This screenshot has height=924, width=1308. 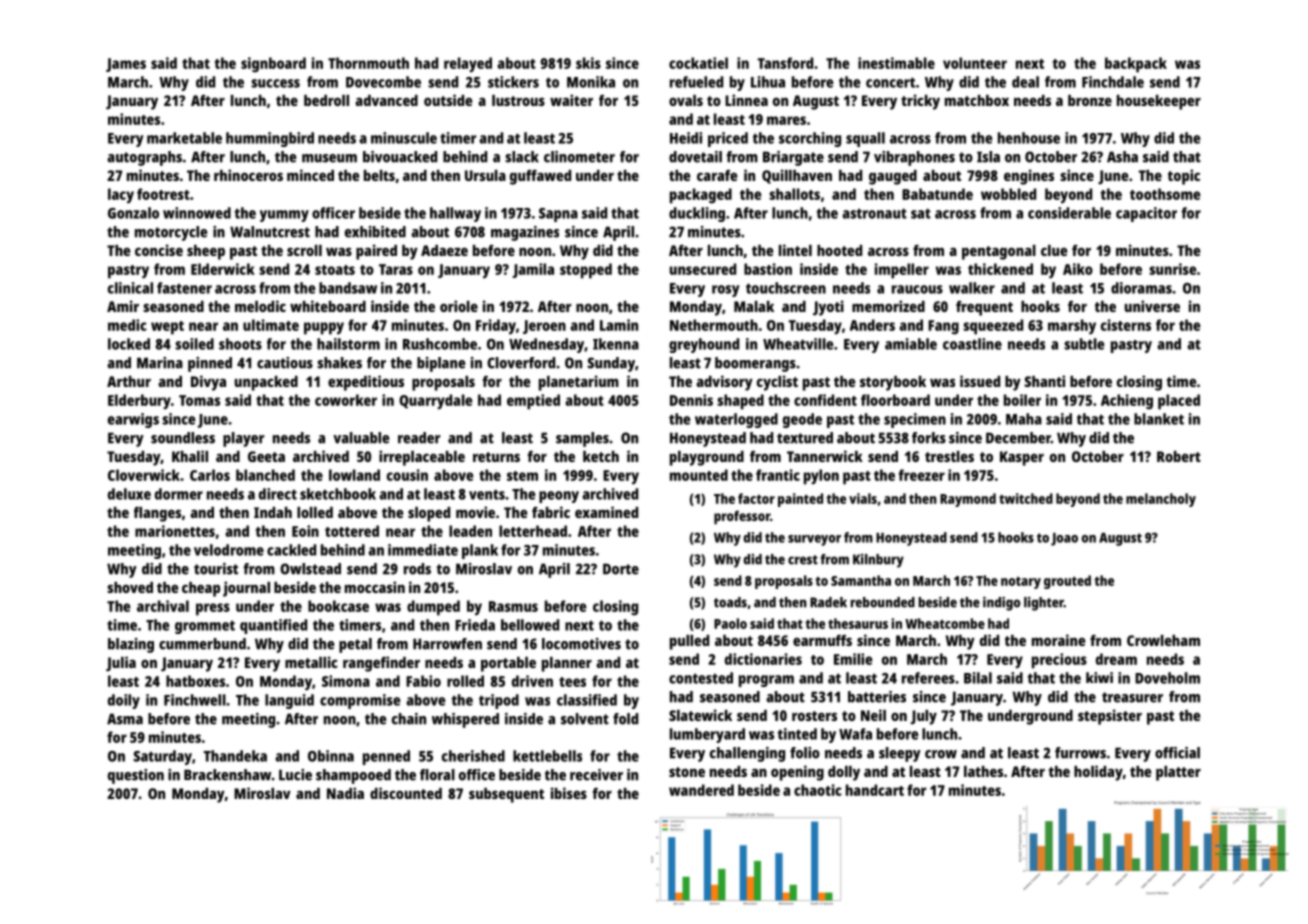 I want to click on subsequent, so click(x=506, y=795).
